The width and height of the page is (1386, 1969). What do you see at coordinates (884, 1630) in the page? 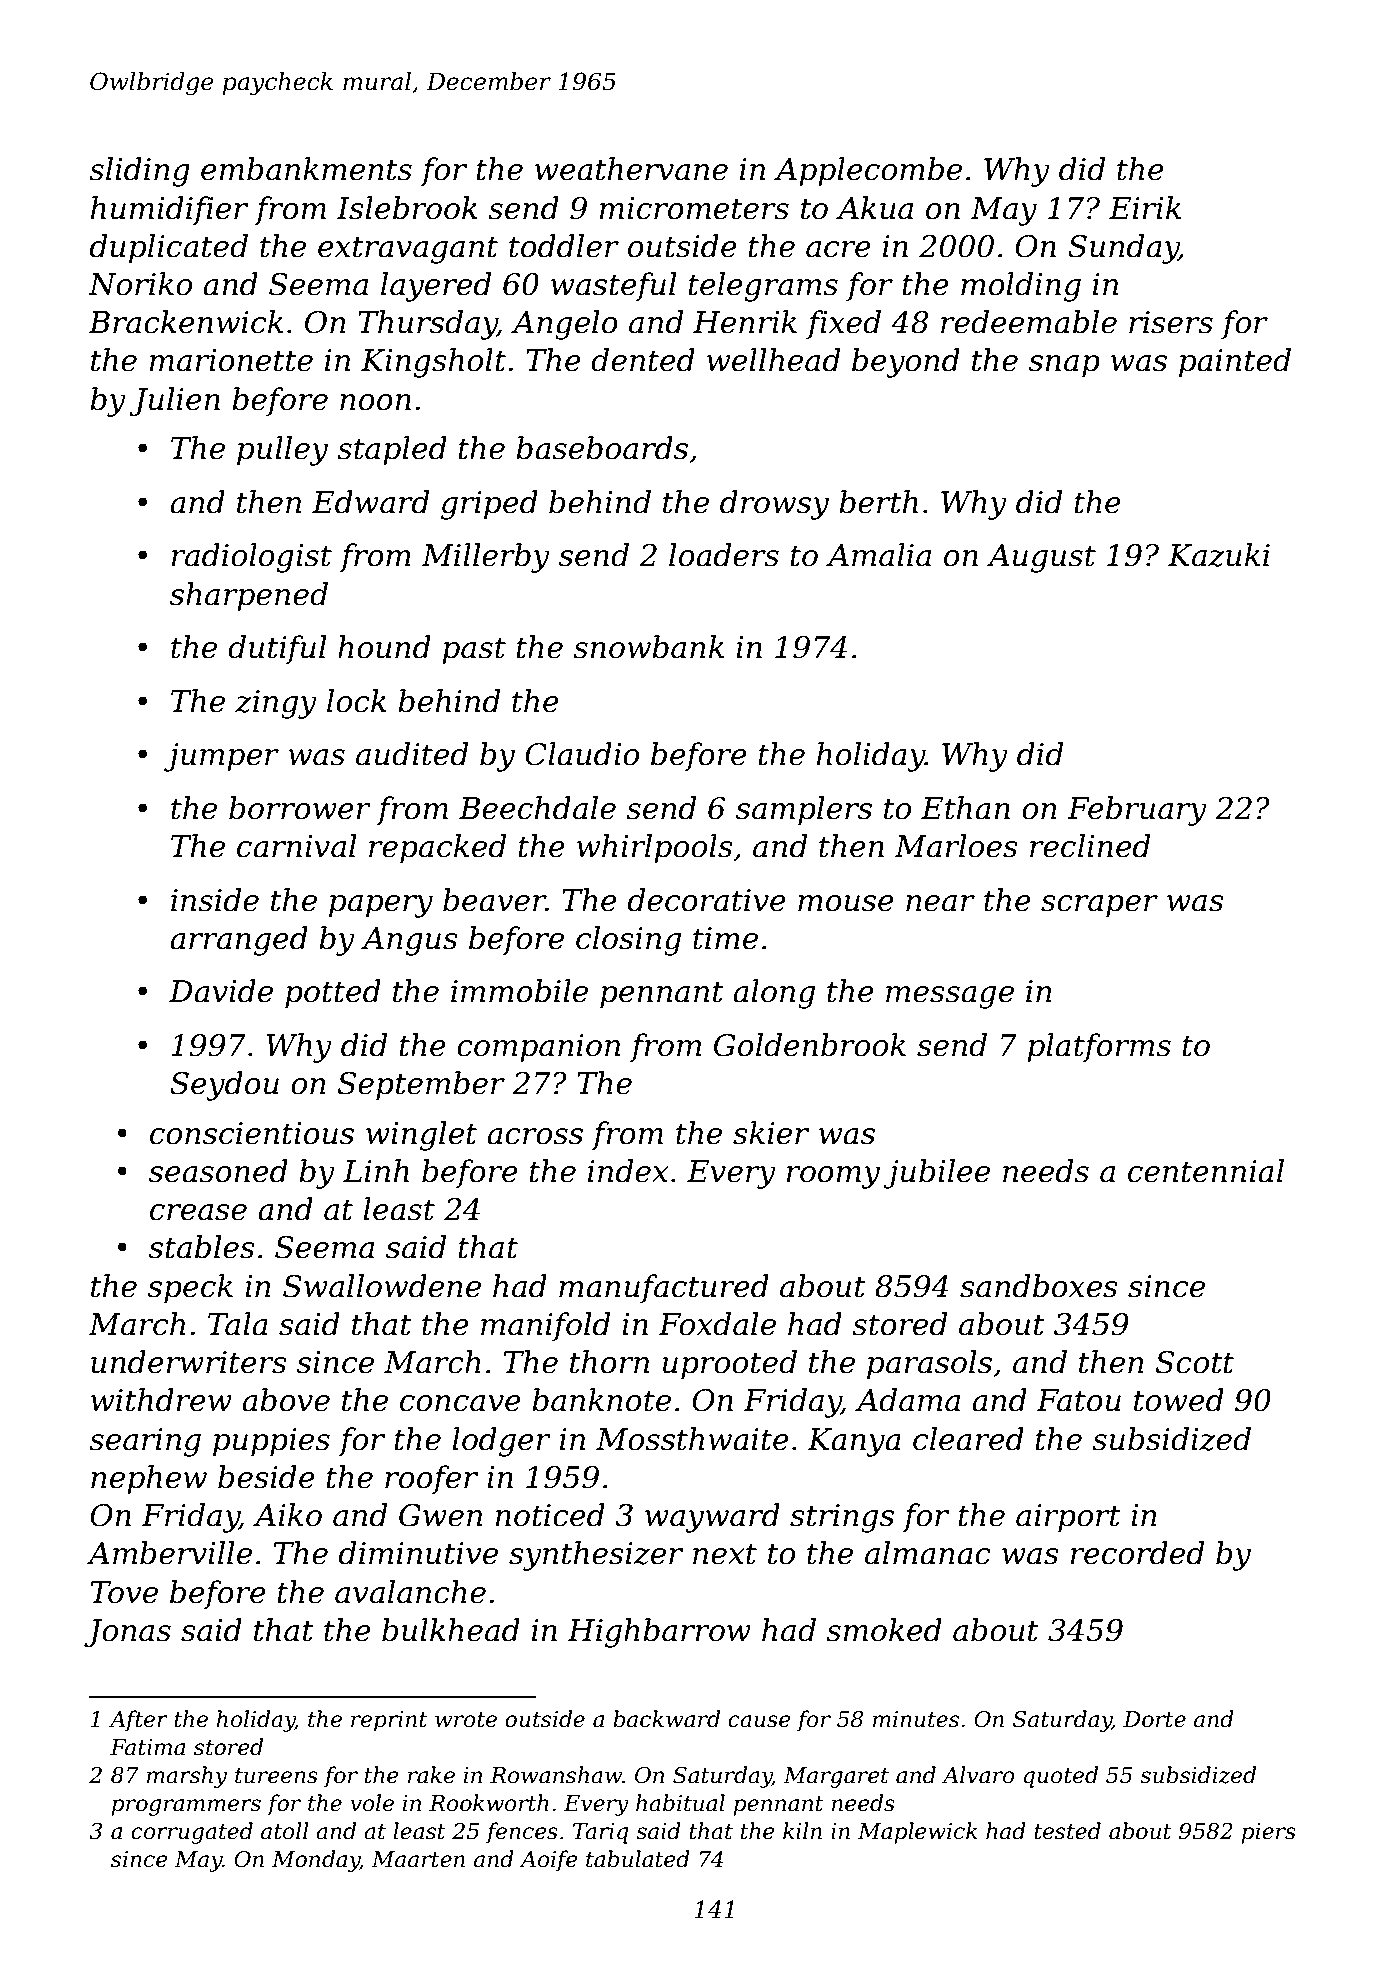
I see `smoked` at bounding box center [884, 1630].
